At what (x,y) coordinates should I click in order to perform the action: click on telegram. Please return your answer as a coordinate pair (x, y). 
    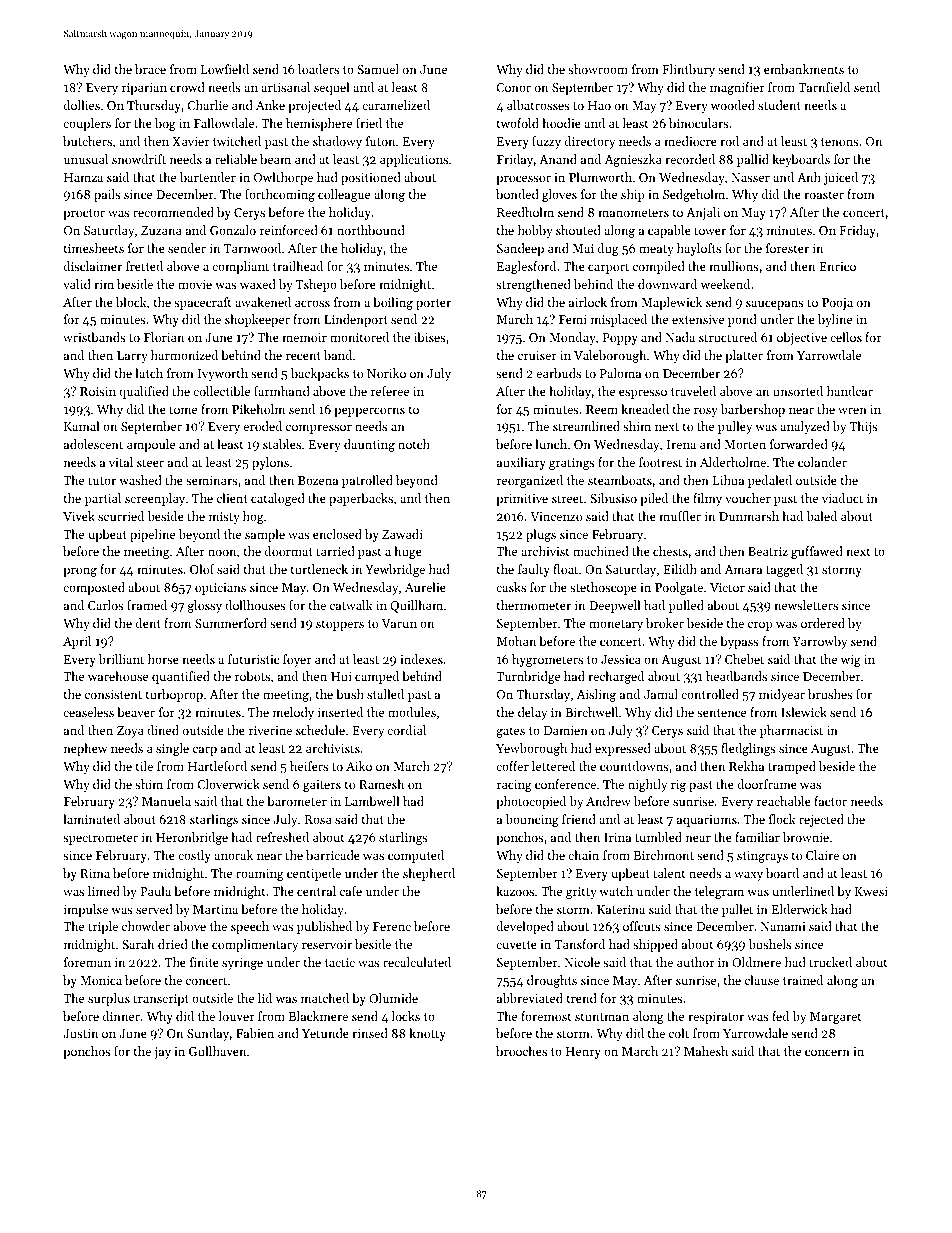
    Looking at the image, I should click on (719, 892).
